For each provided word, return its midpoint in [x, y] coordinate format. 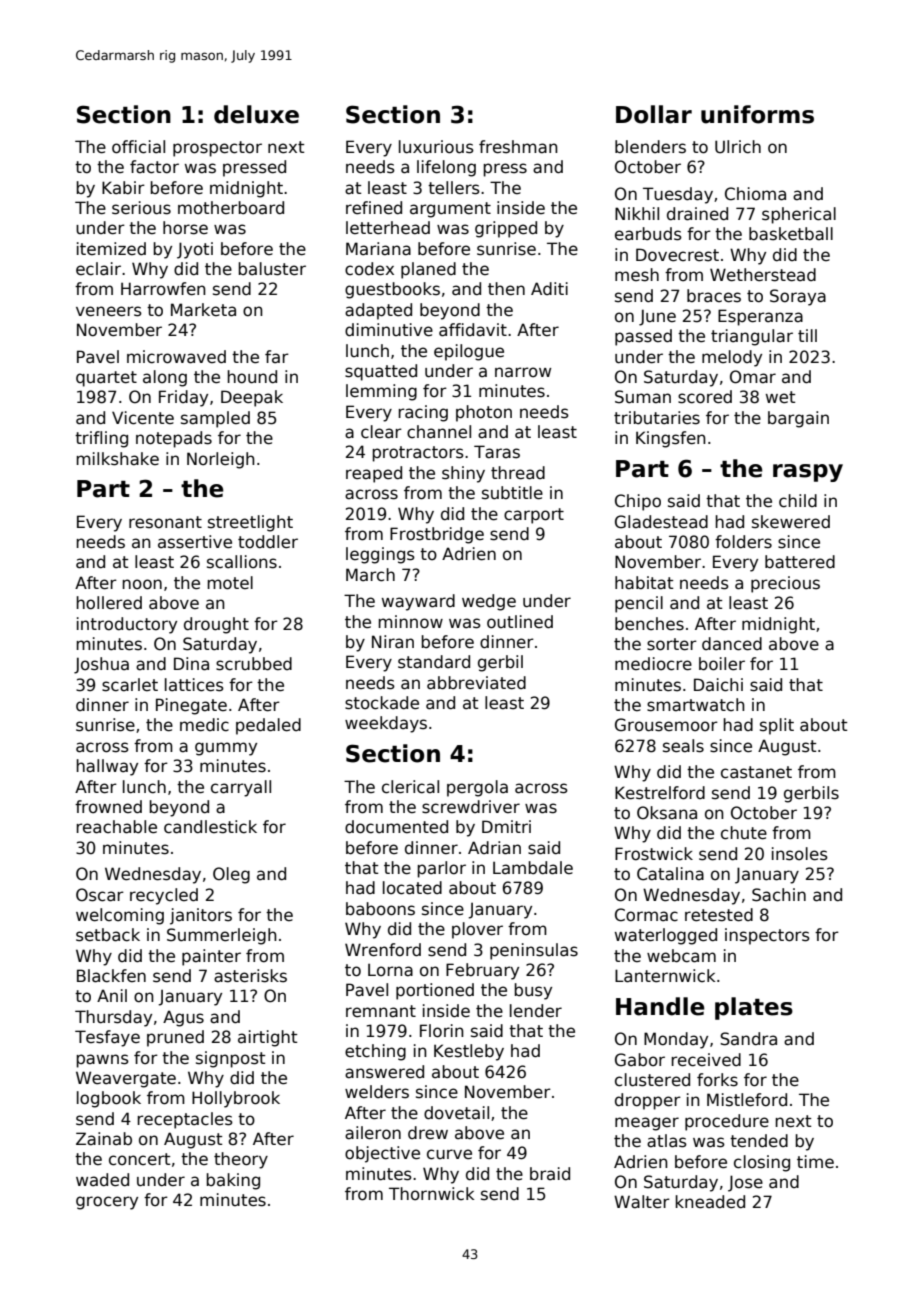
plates [754, 1008]
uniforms [757, 114]
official [138, 147]
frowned [108, 807]
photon [484, 413]
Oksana [667, 813]
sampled [215, 419]
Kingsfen [671, 439]
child [798, 501]
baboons [380, 909]
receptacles [185, 1120]
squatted [381, 372]
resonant [165, 522]
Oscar [100, 895]
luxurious [436, 147]
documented [396, 827]
